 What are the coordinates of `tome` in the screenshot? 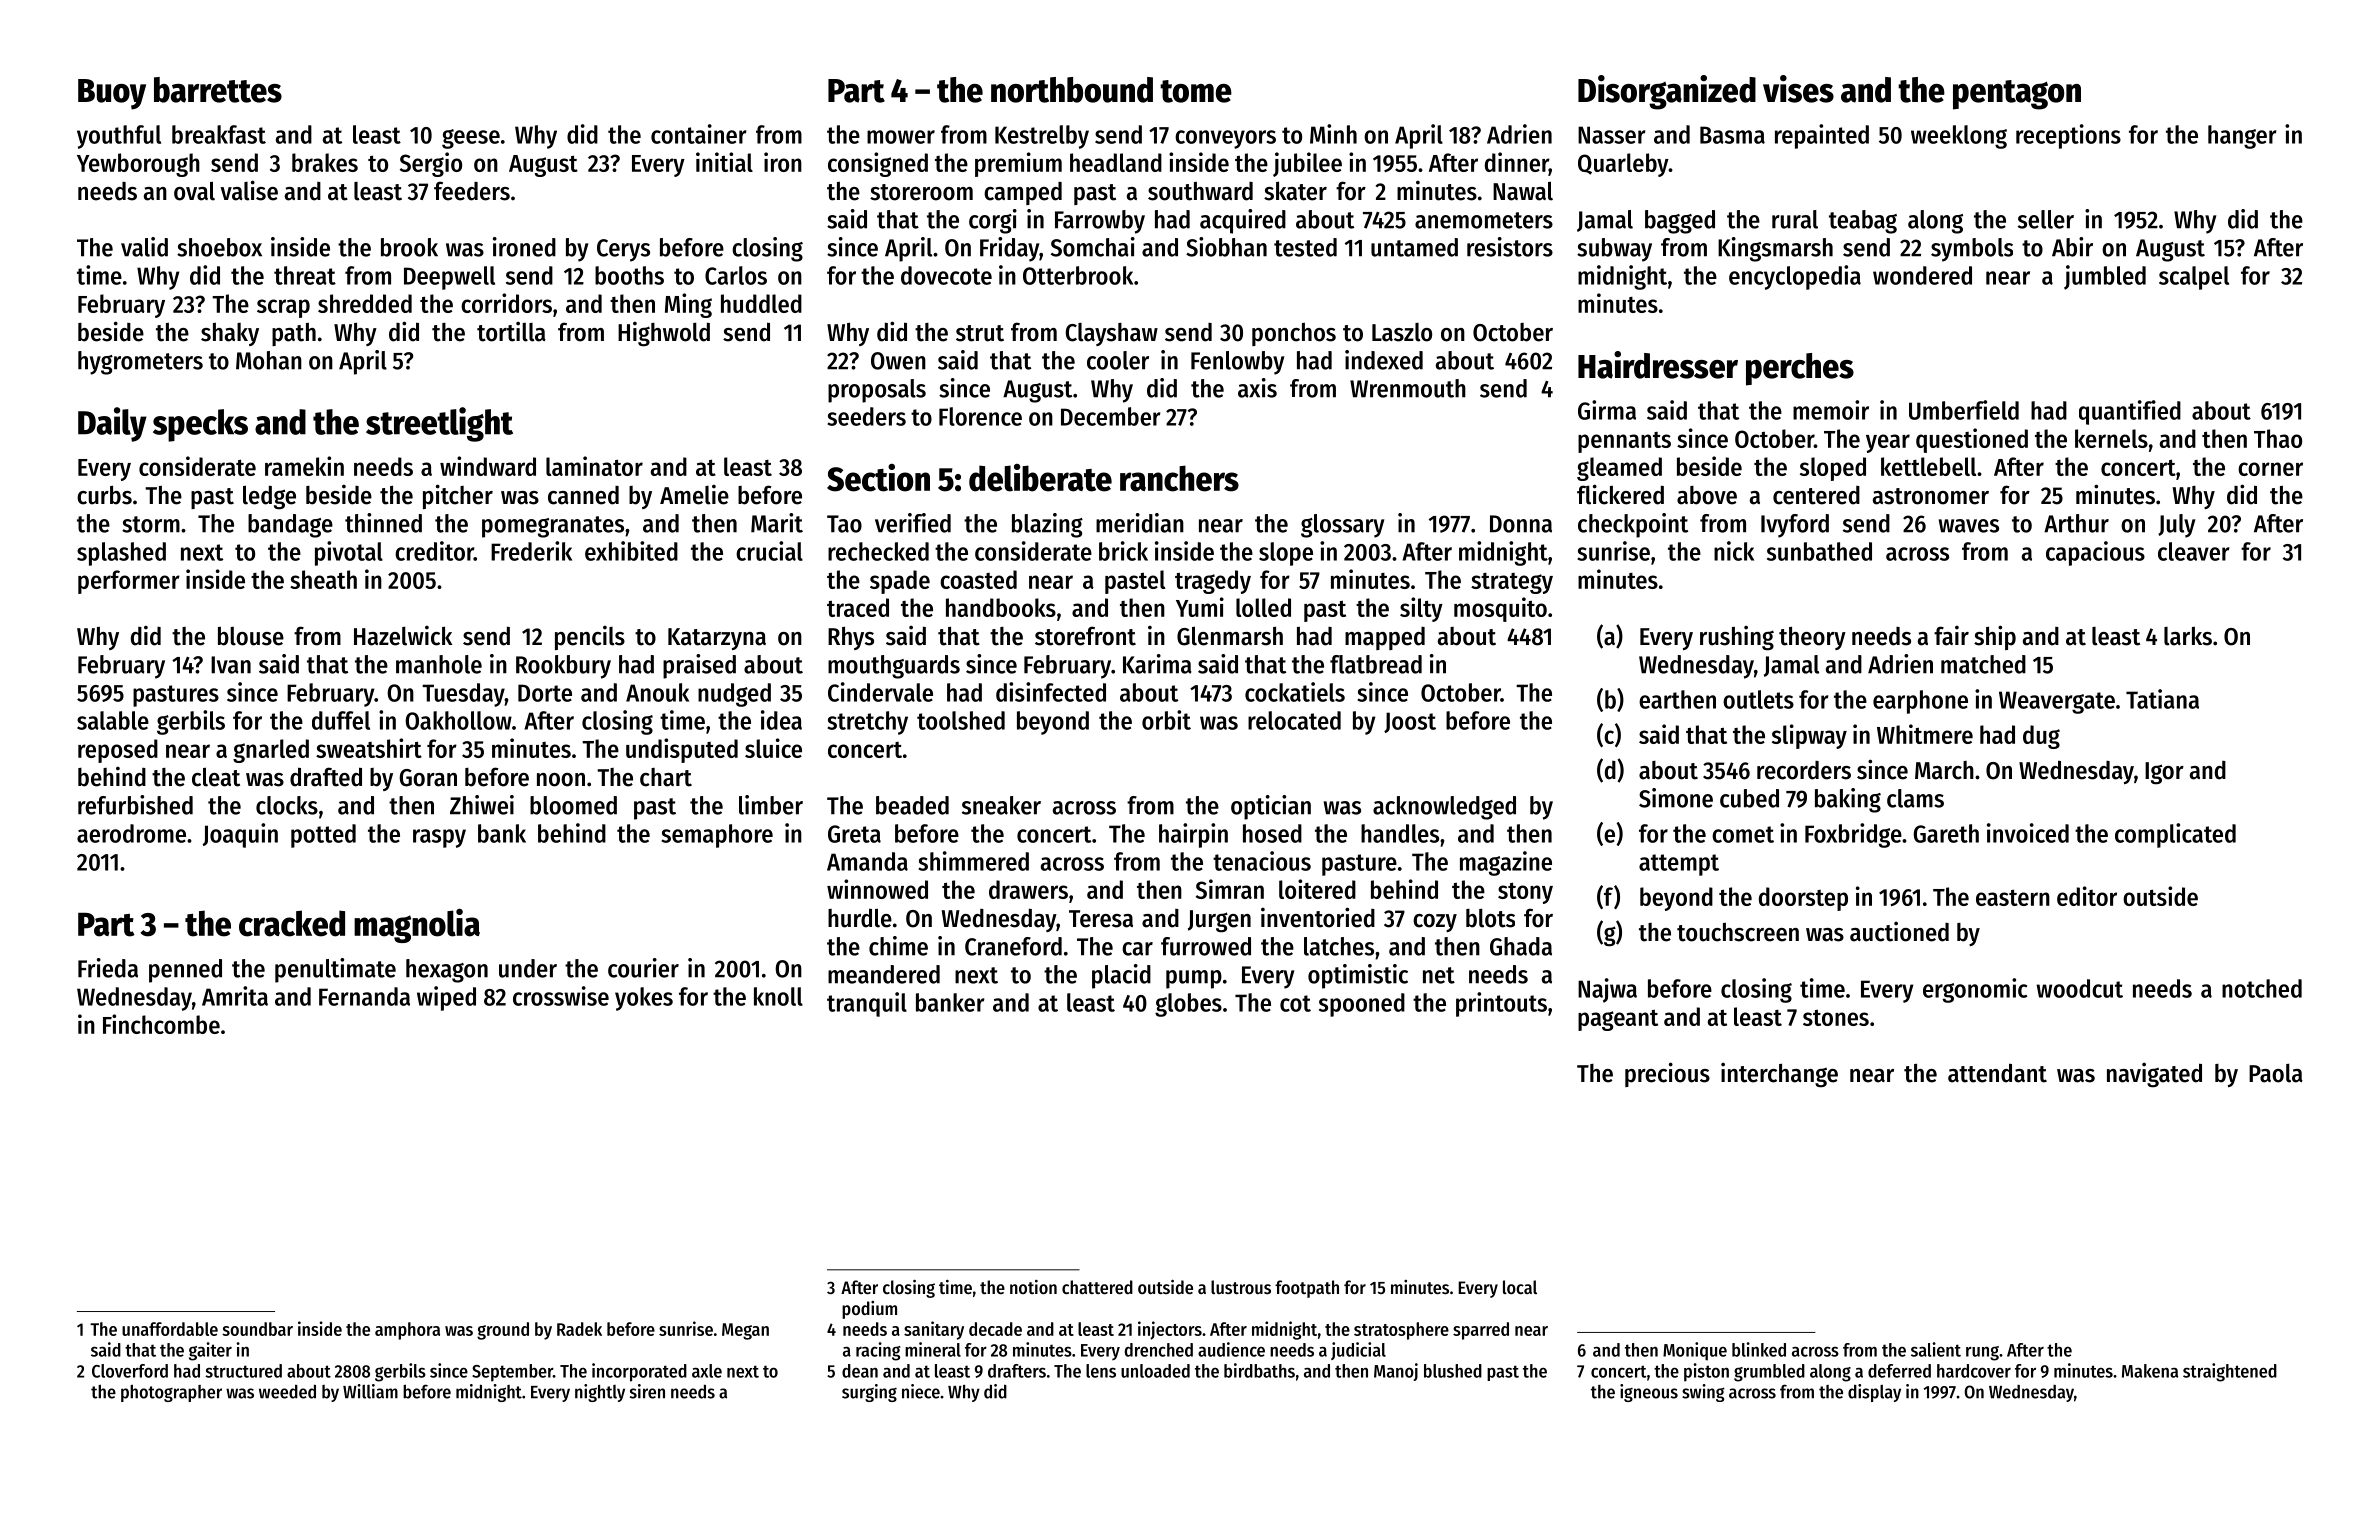 It's located at (1196, 91).
